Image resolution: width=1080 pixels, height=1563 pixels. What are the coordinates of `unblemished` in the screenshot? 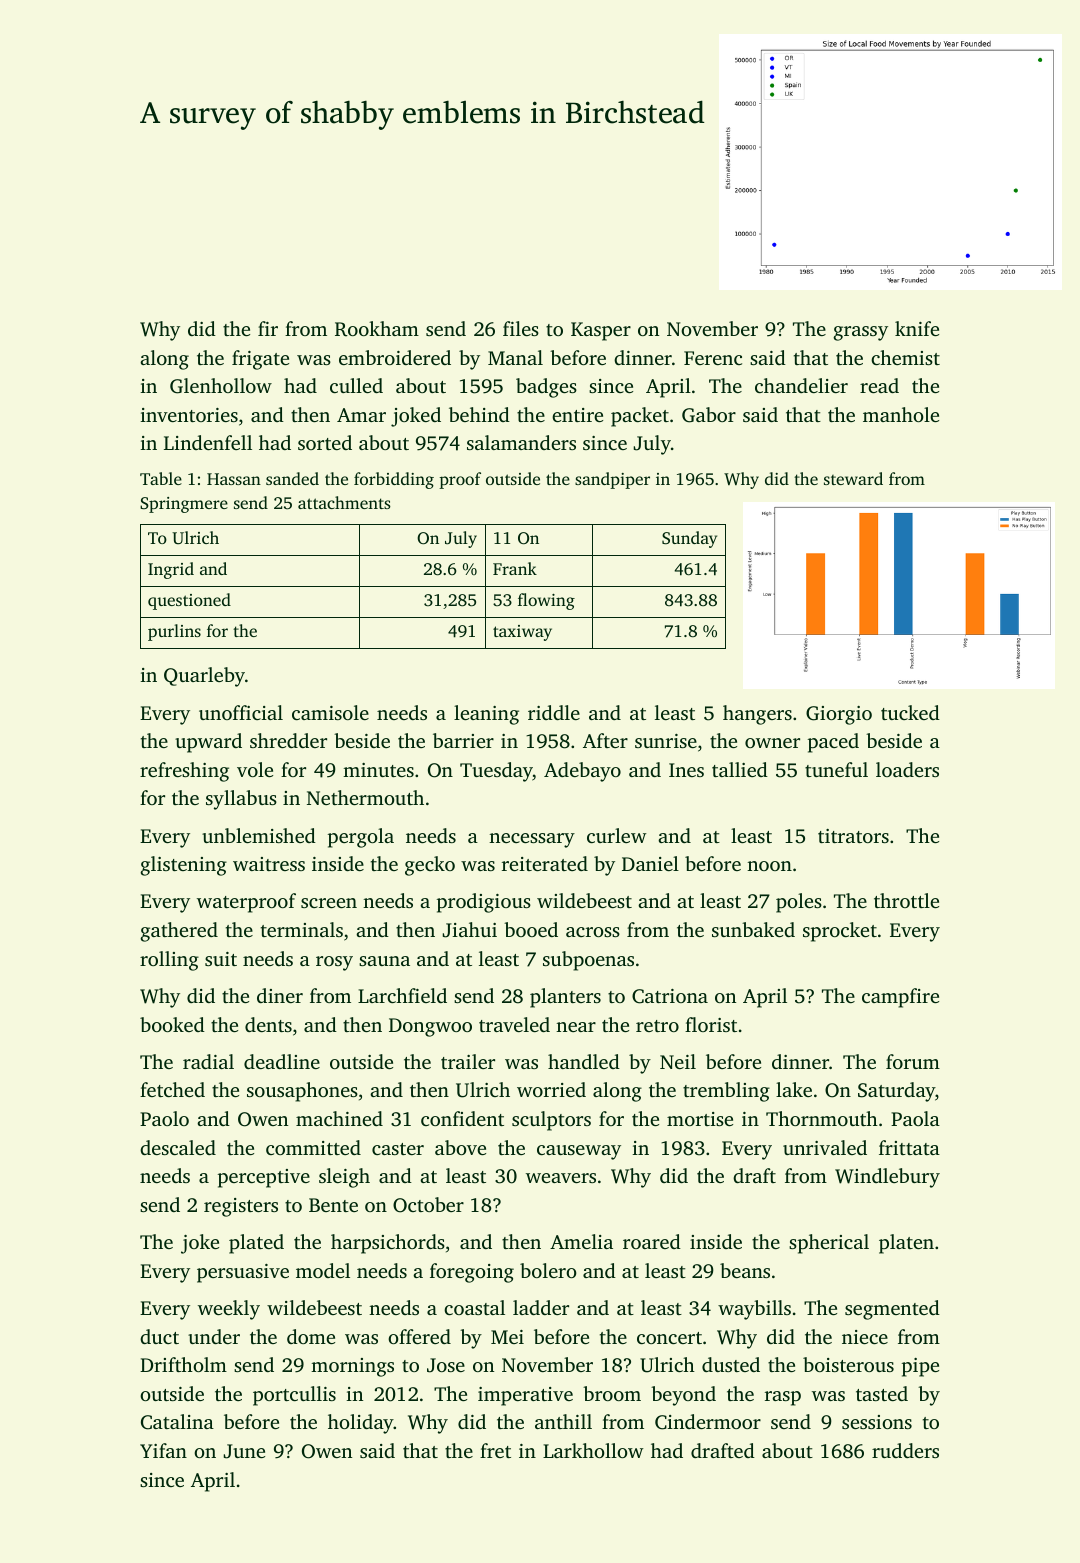 It's located at (259, 835).
